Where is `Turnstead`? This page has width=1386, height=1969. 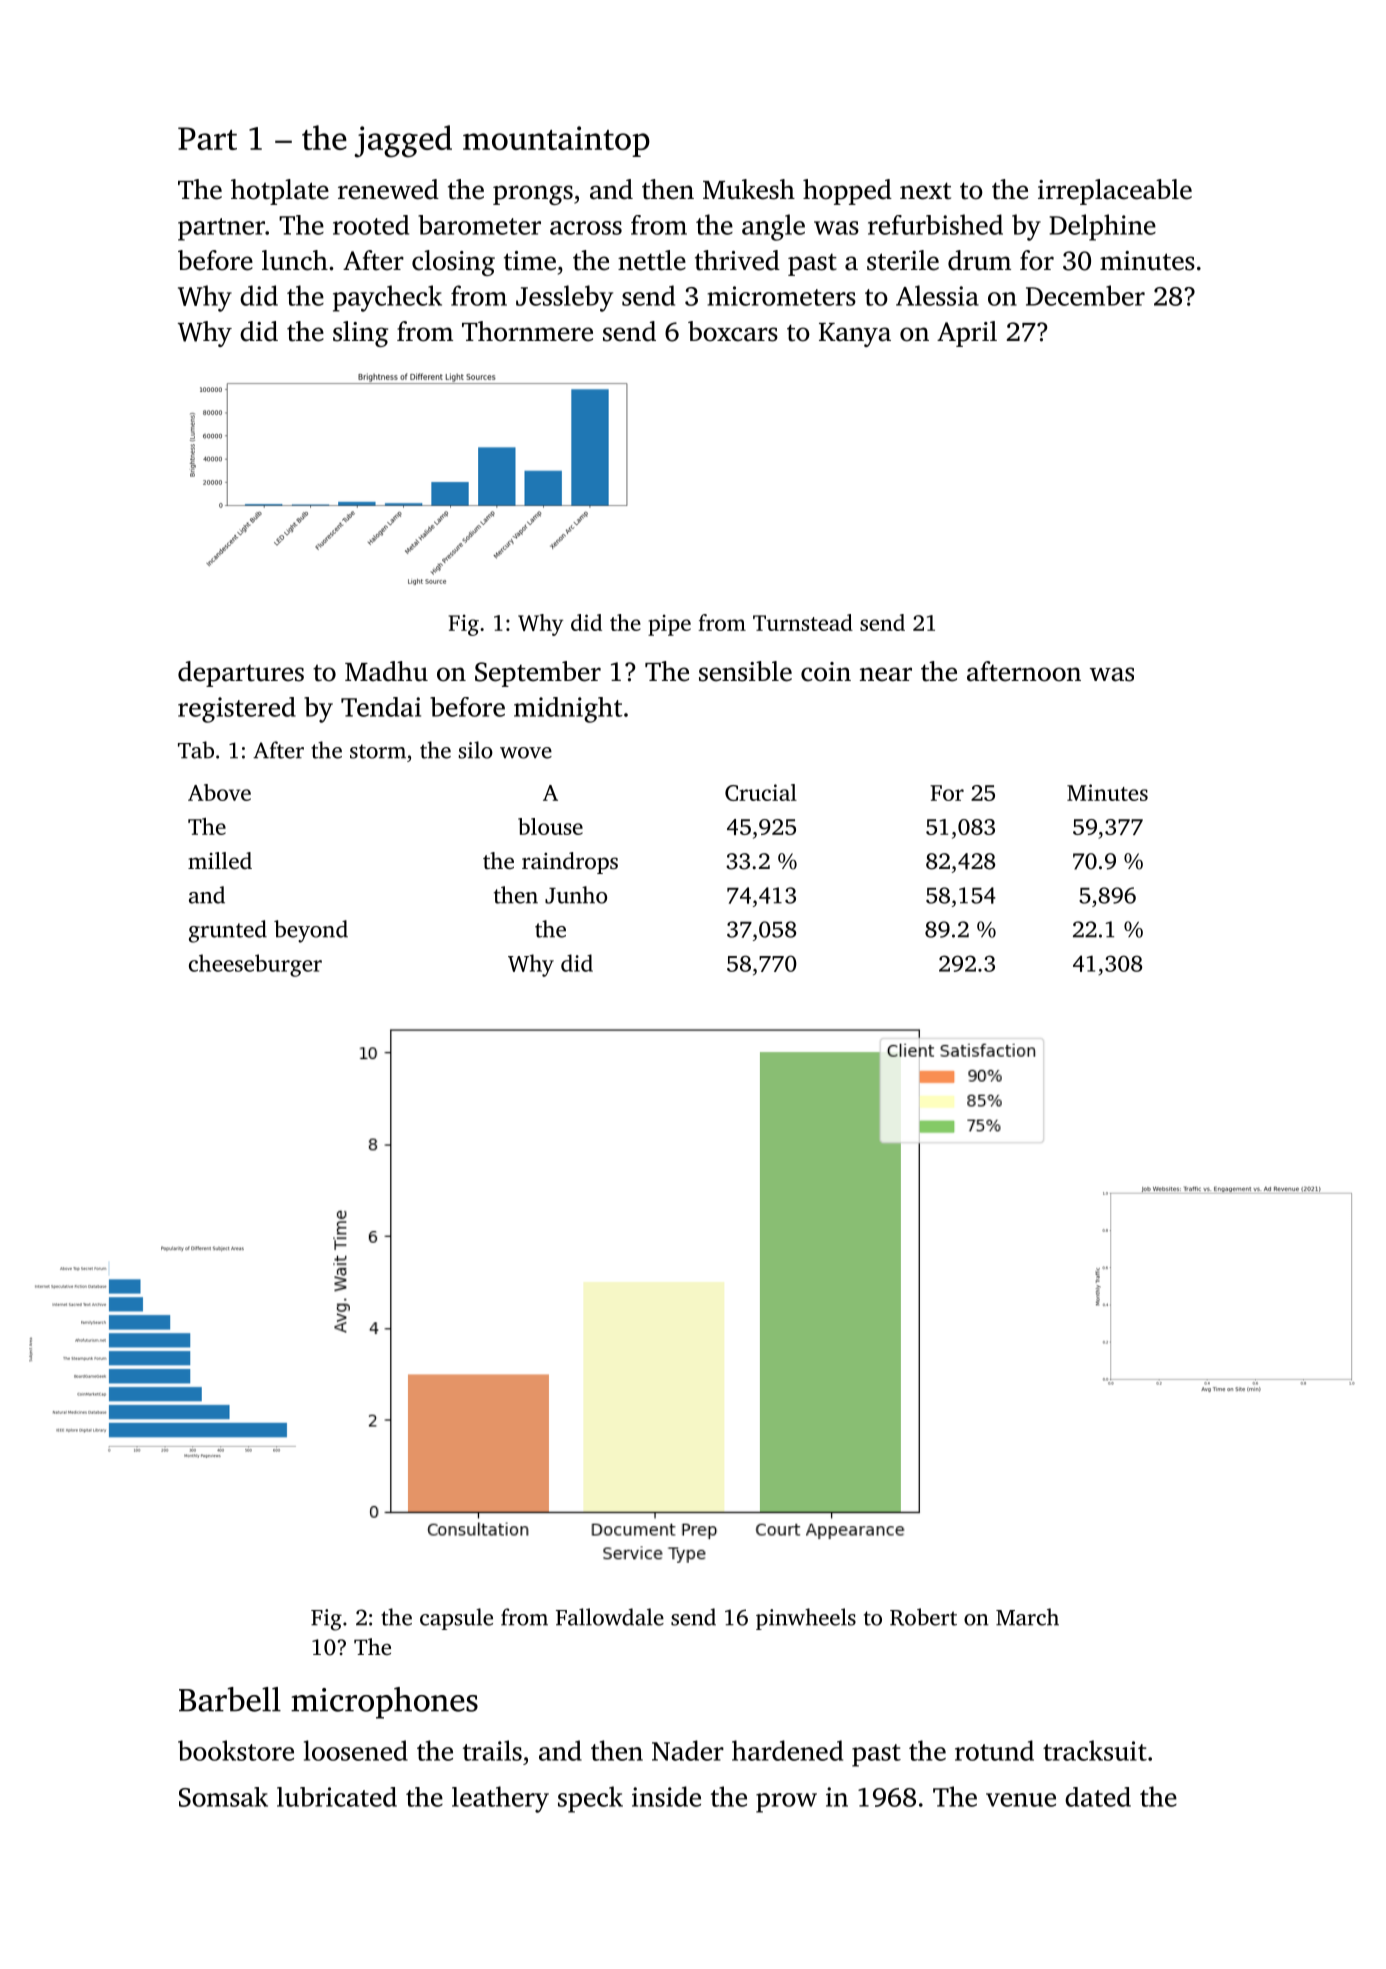 Turnstead is located at coordinates (803, 622).
